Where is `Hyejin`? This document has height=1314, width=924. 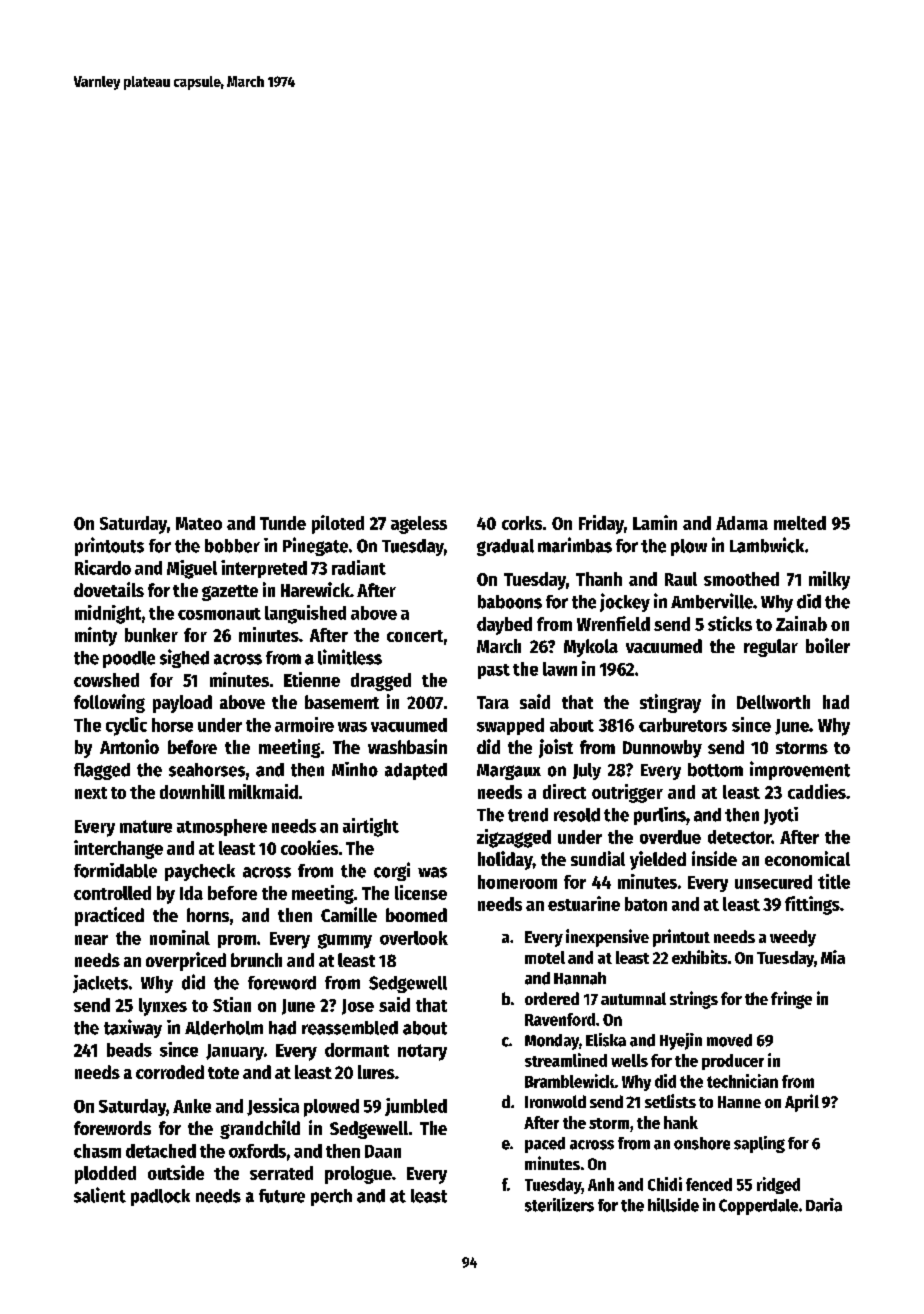
Hyejin is located at coordinates (681, 1041).
